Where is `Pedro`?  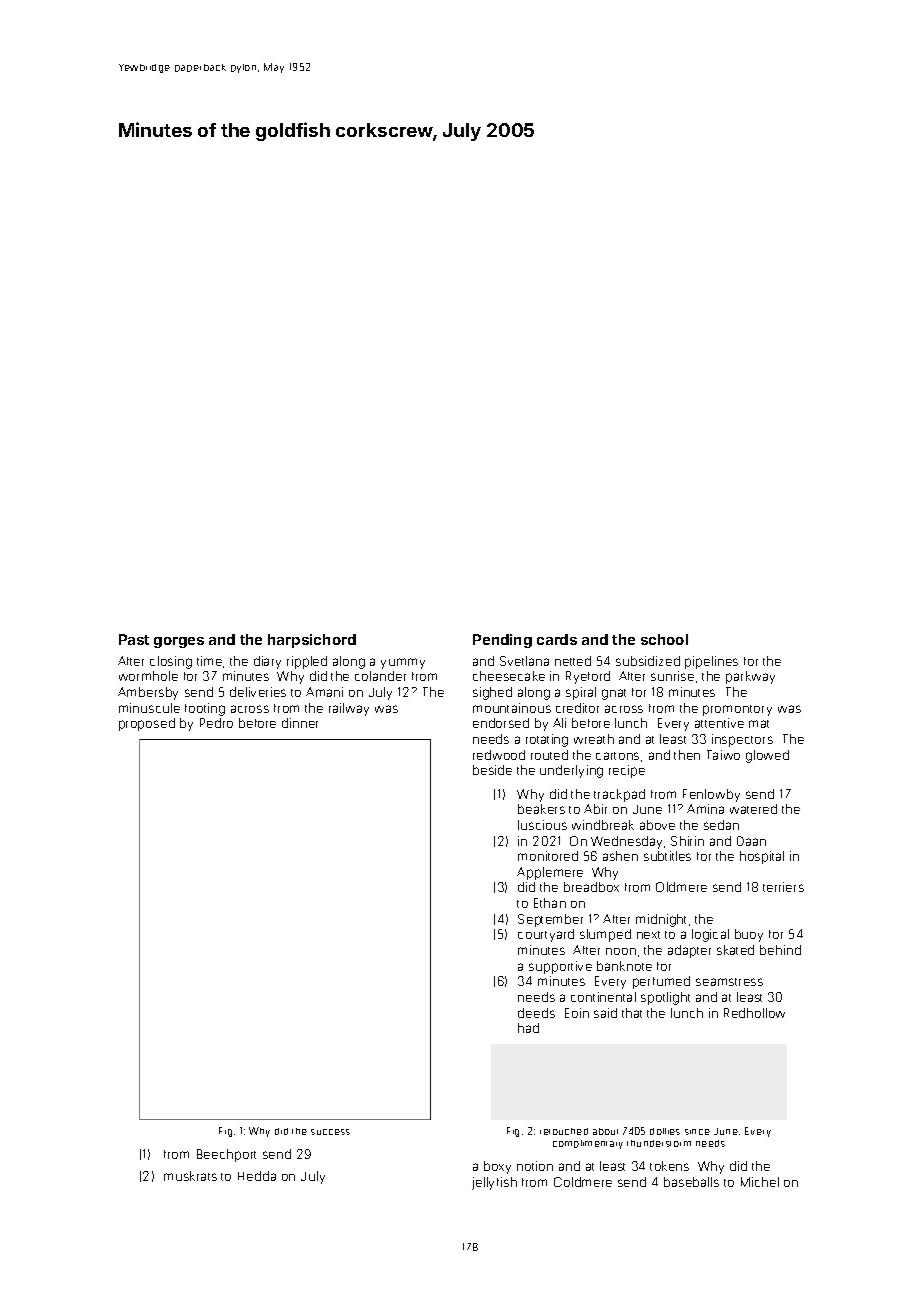
Pedro is located at coordinates (216, 723).
